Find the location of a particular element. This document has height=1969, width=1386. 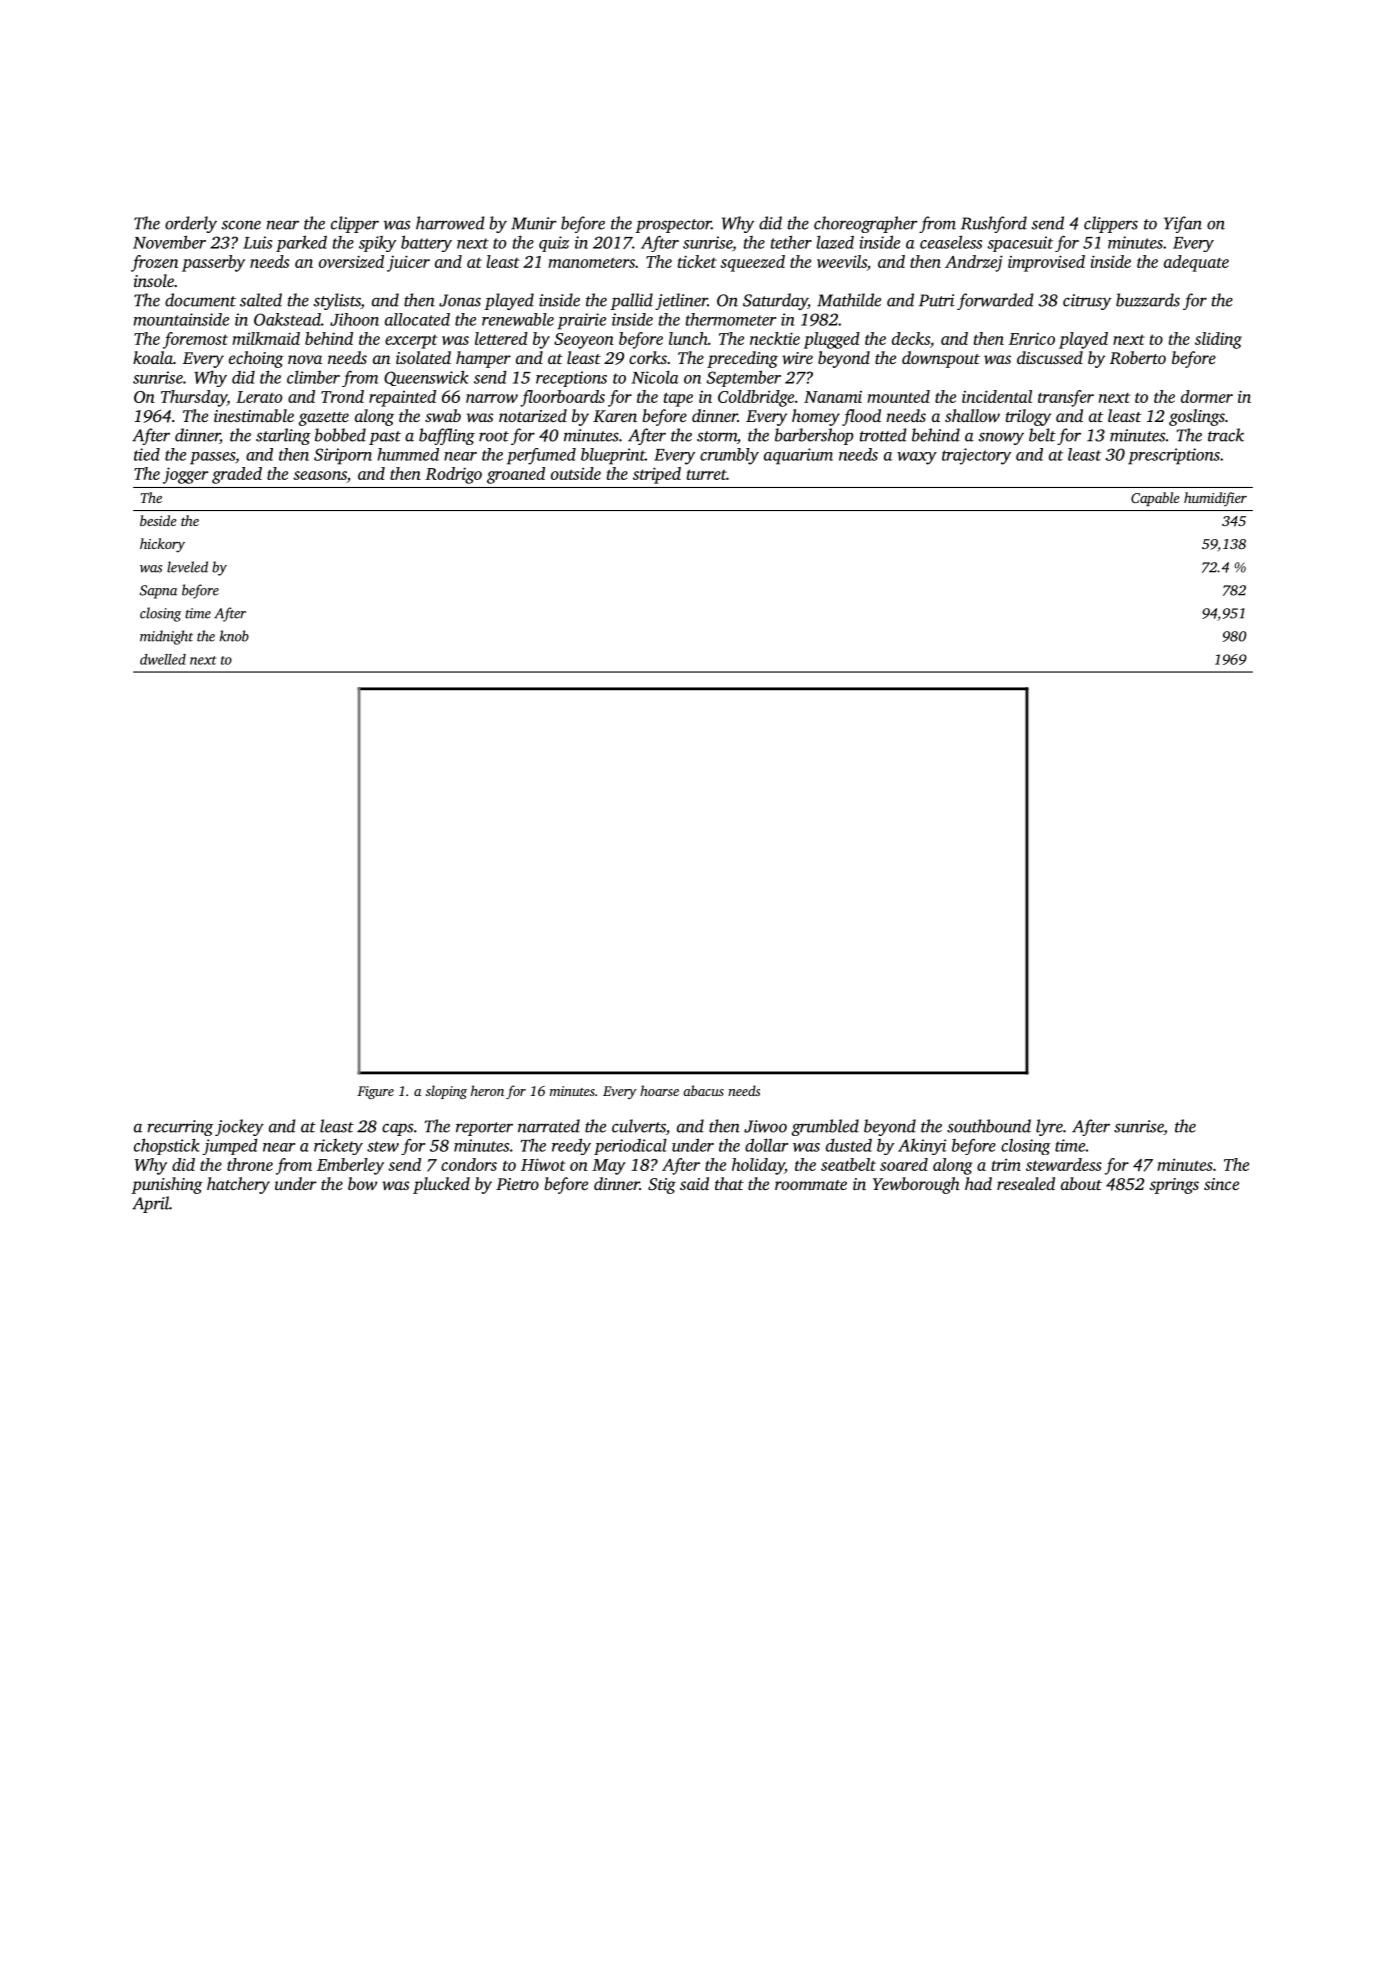

insole is located at coordinates (154, 280).
